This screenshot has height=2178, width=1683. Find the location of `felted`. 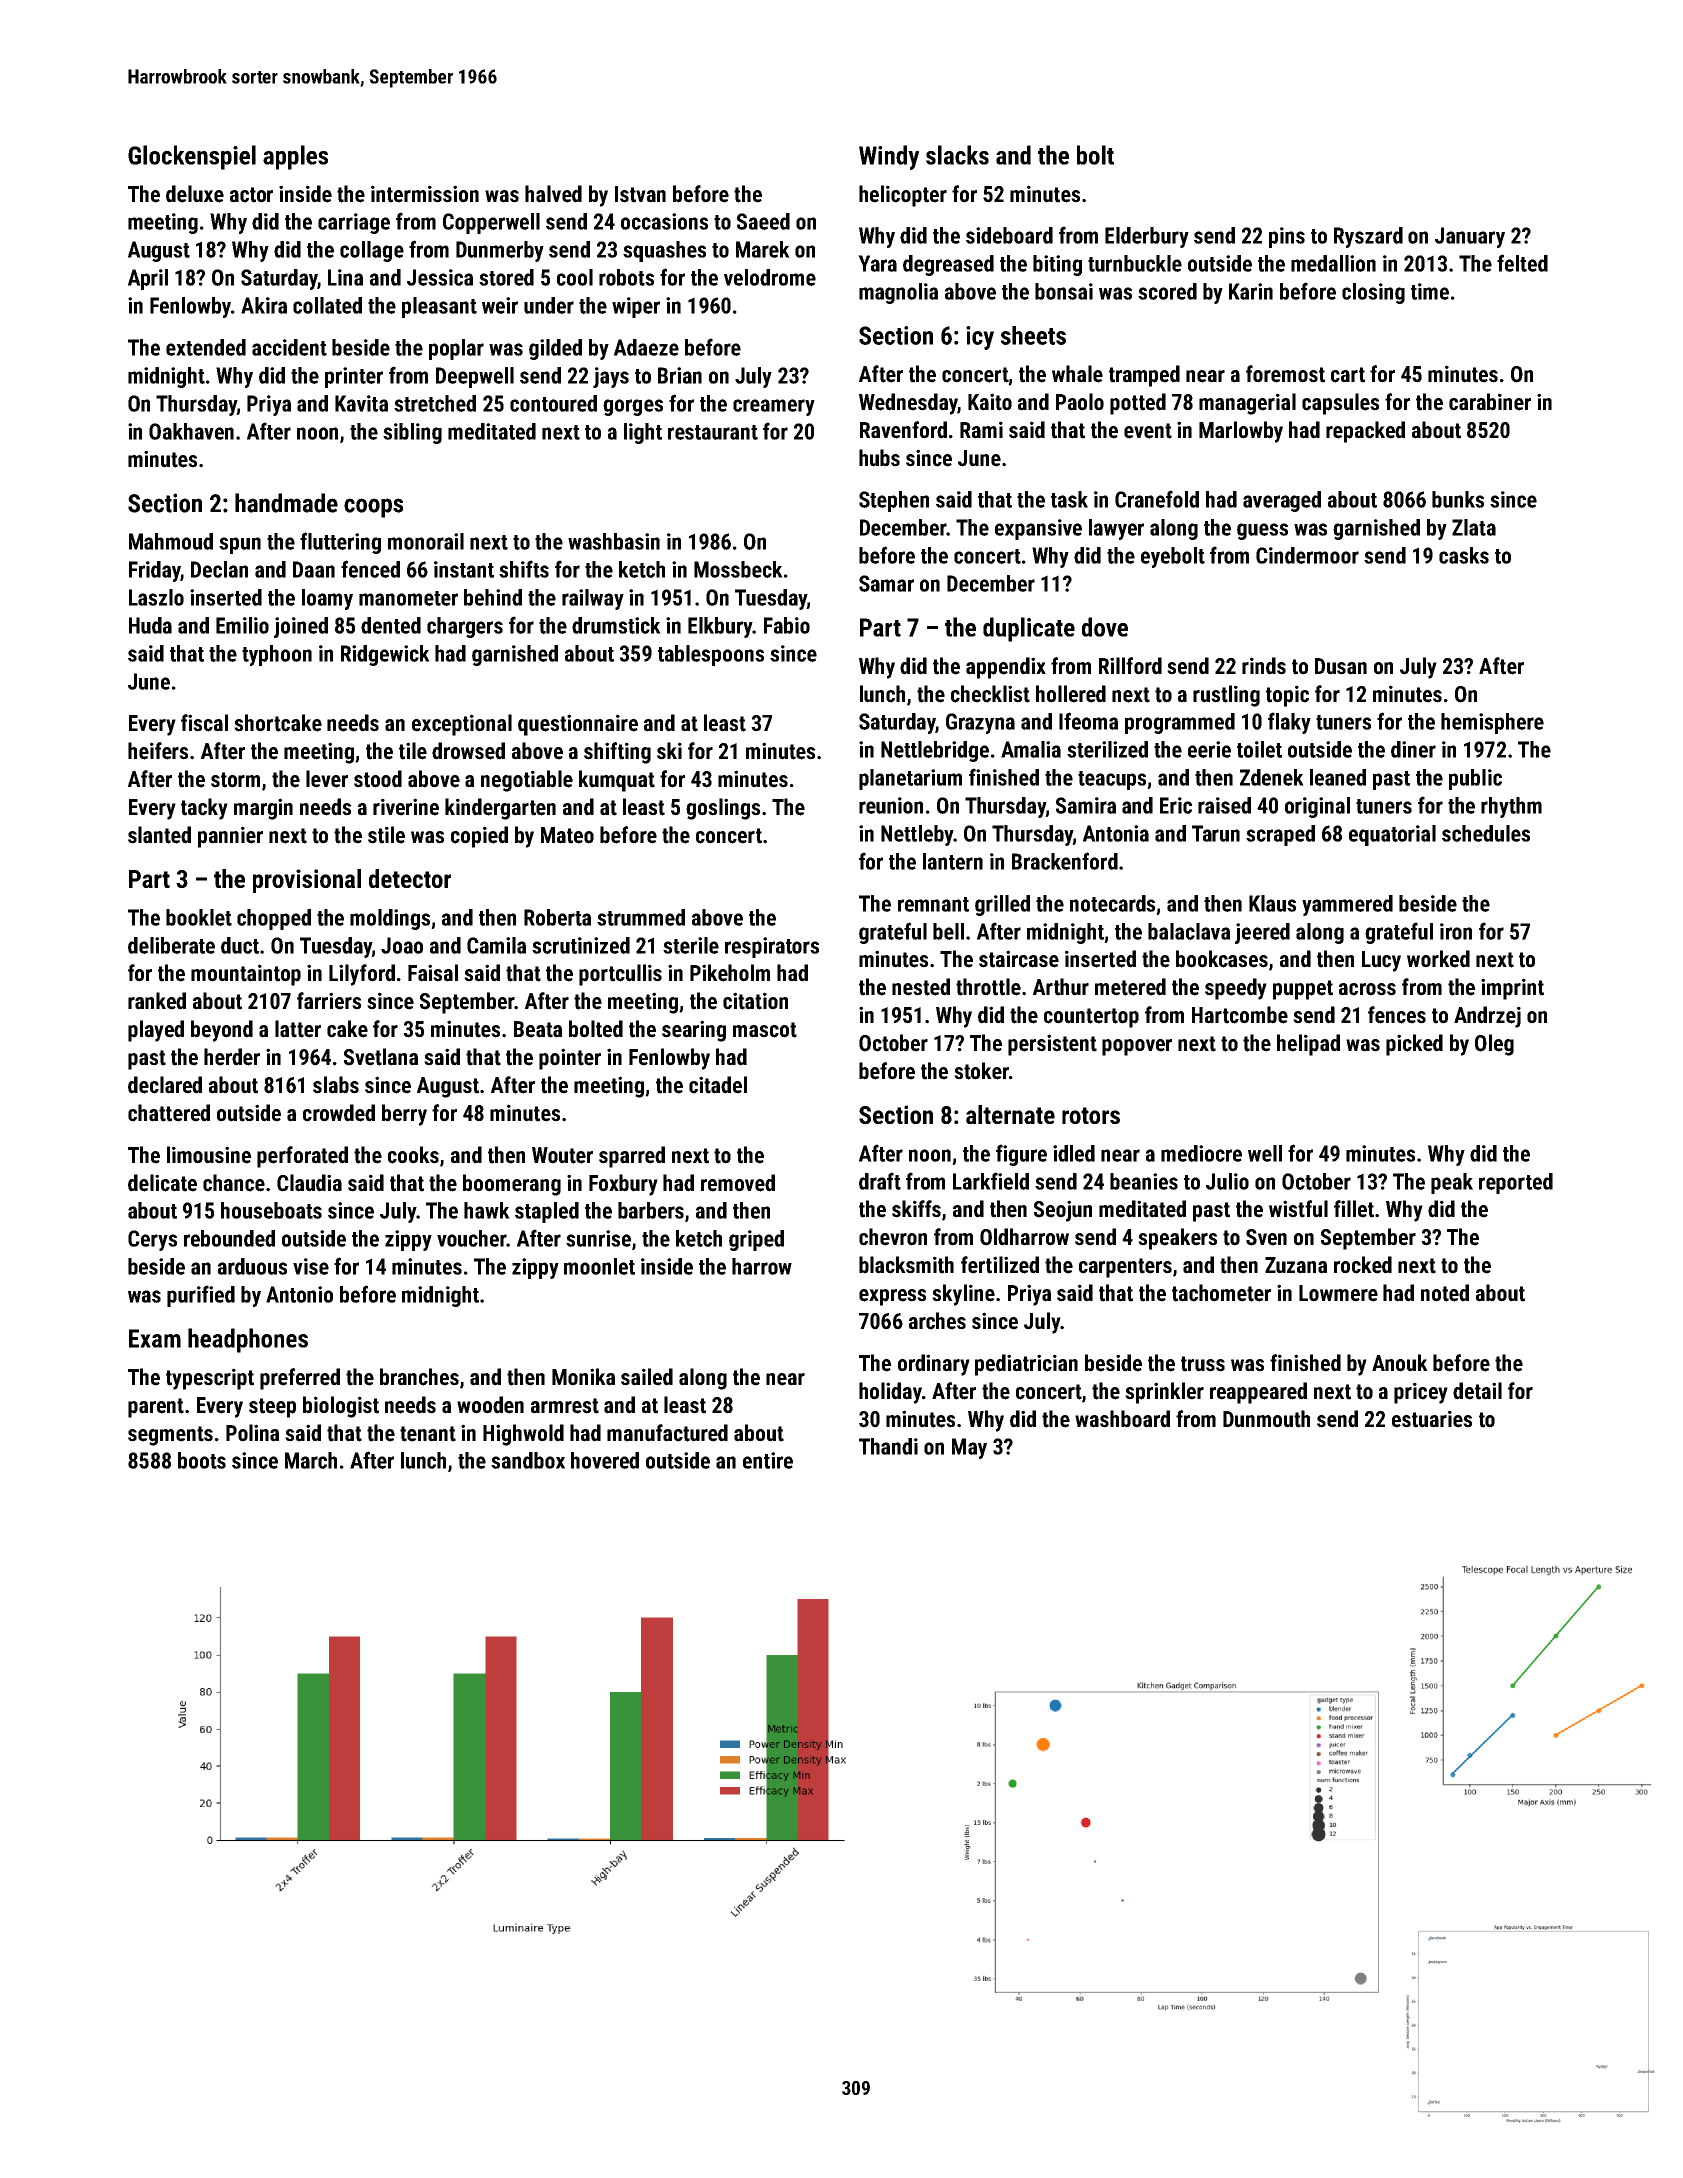

felted is located at coordinates (1522, 263).
